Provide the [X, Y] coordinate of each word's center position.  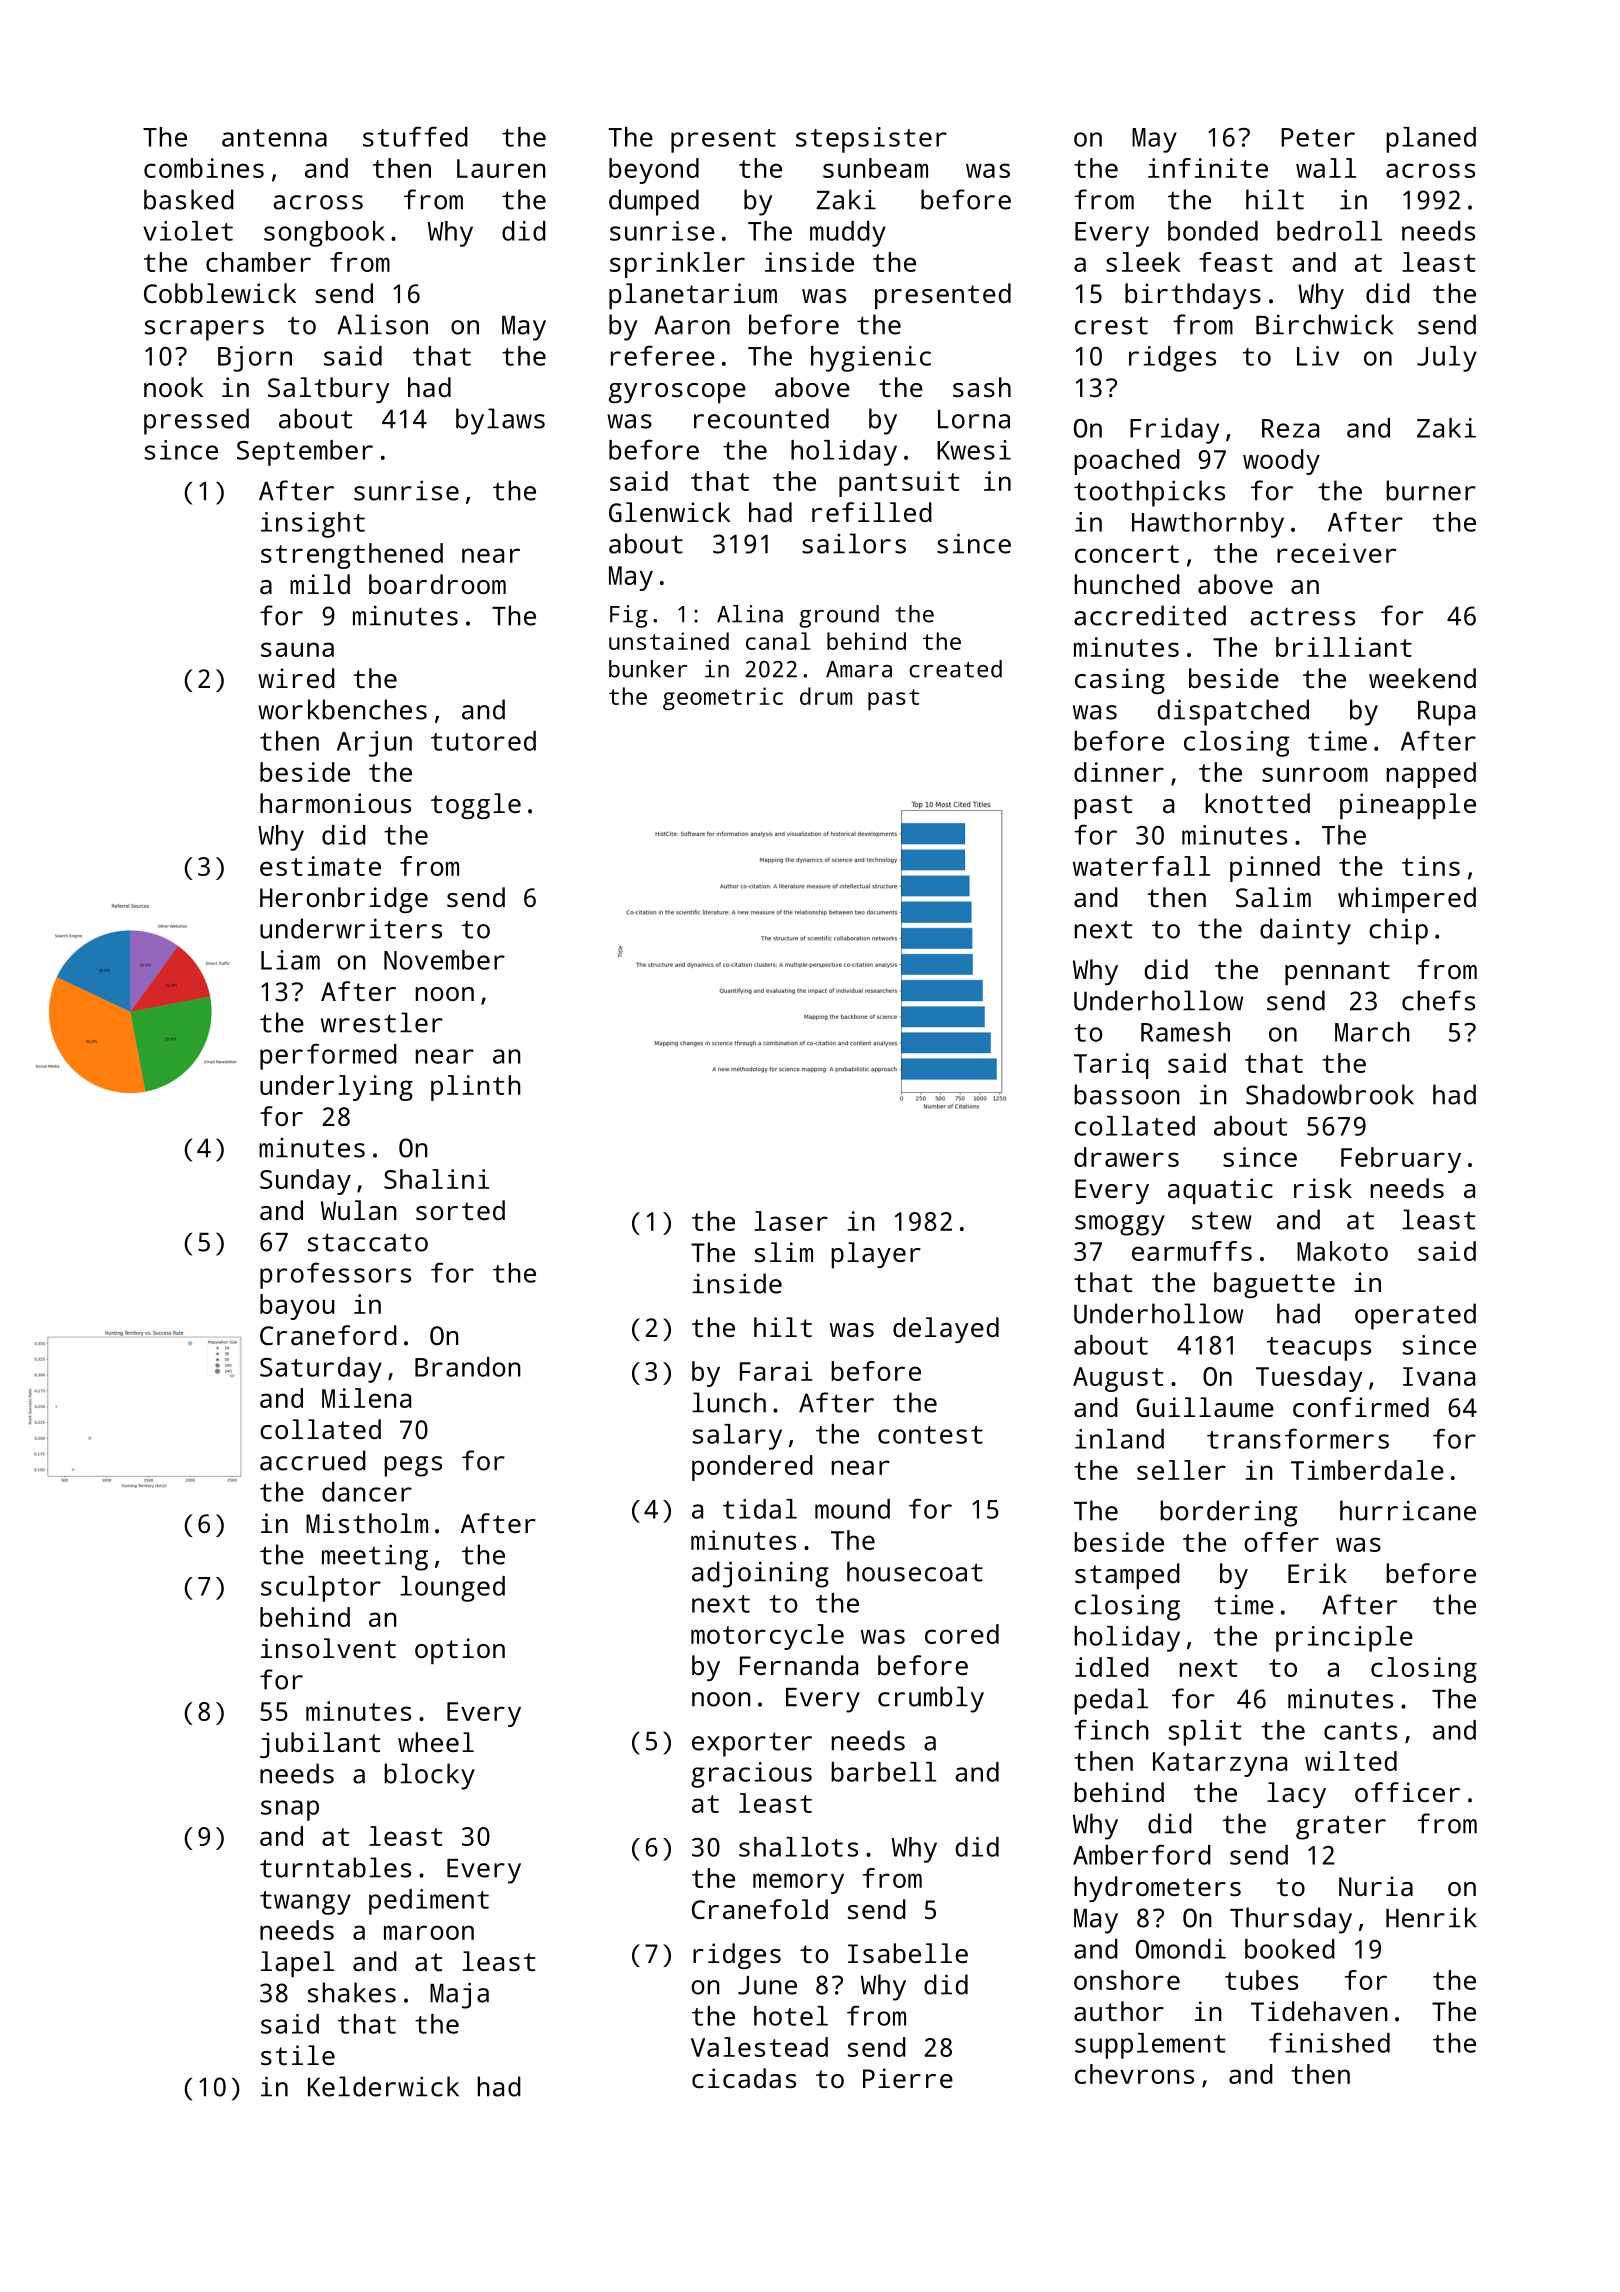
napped [1431, 775]
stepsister [871, 140]
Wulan [359, 1210]
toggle [476, 806]
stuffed [415, 136]
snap [290, 1810]
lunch [729, 1402]
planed [1431, 140]
